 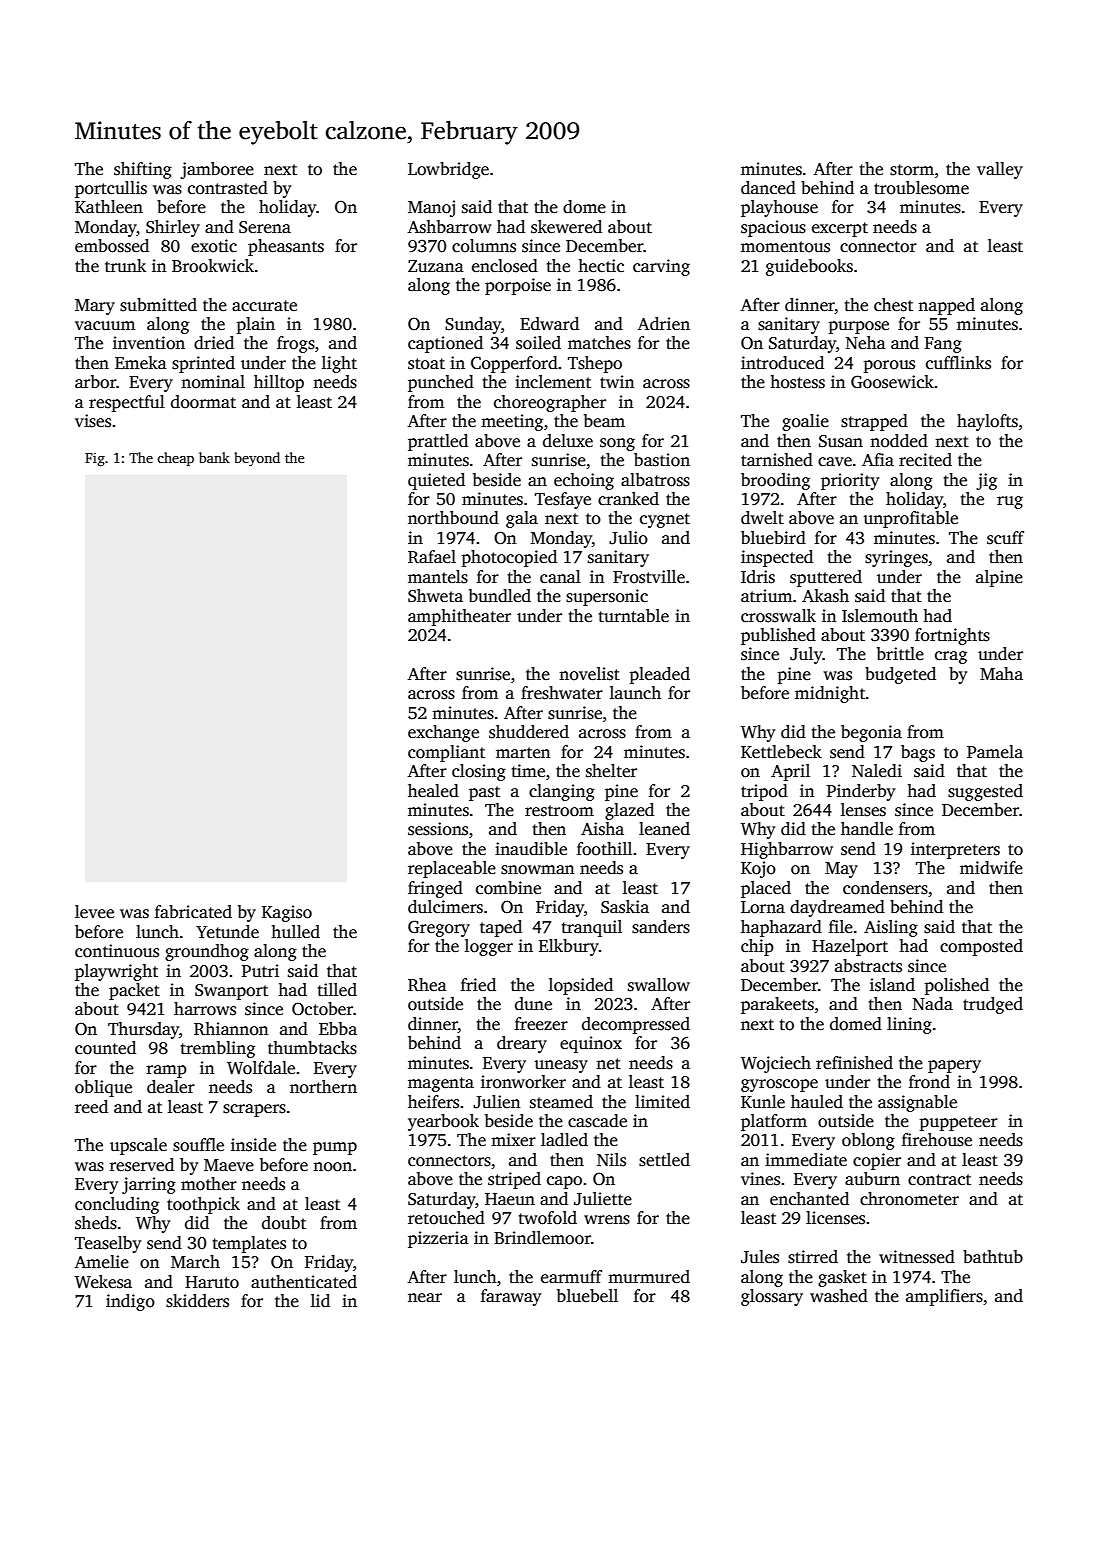 I want to click on yearbook, so click(x=443, y=1122).
